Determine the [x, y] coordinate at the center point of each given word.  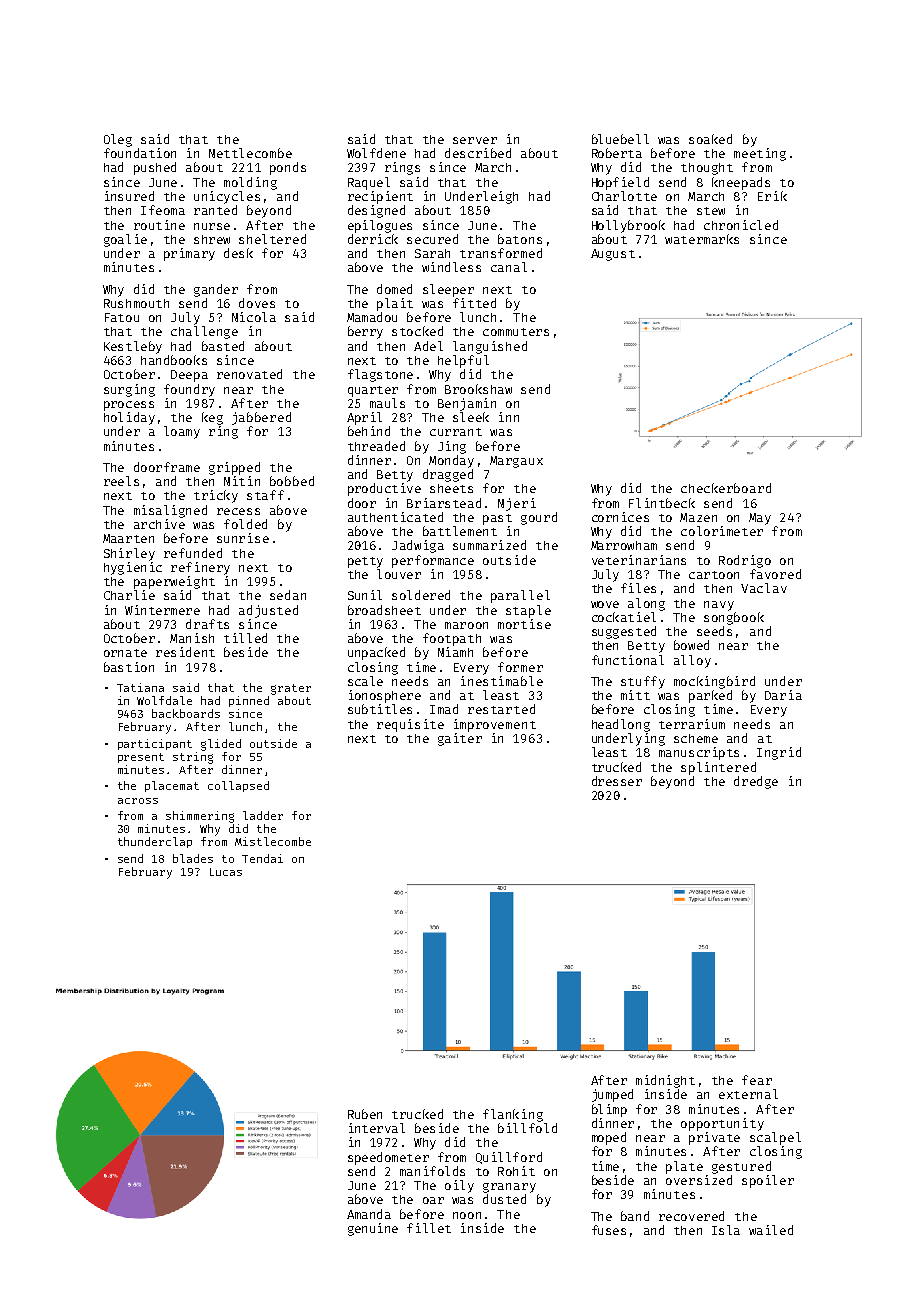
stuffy [643, 682]
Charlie [129, 595]
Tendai [262, 858]
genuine [373, 1229]
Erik [772, 196]
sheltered [272, 239]
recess [238, 511]
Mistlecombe [273, 841]
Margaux [516, 462]
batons [520, 239]
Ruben [365, 1114]
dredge [756, 782]
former [520, 667]
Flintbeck [662, 503]
